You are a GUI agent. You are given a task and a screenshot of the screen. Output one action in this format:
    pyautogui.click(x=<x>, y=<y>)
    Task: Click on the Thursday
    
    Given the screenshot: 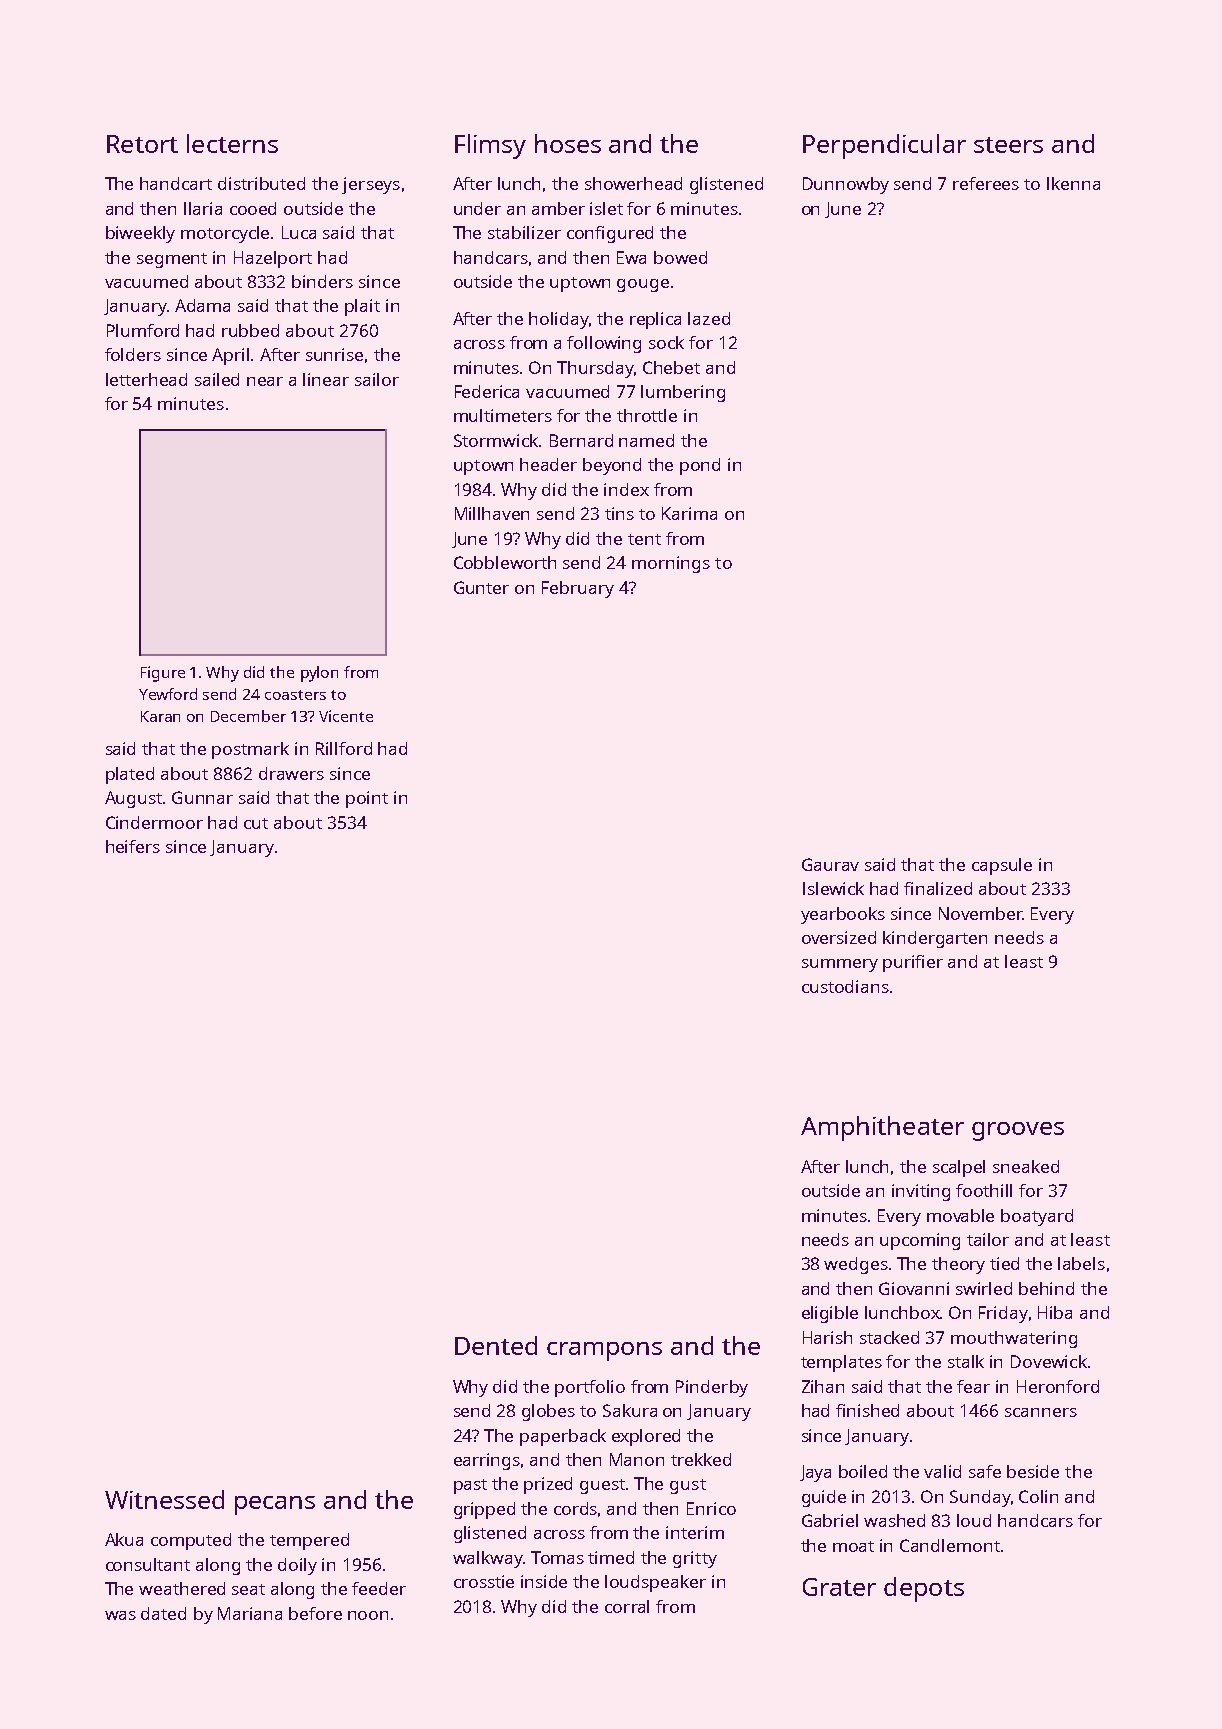 What is the action you would take?
    pyautogui.click(x=595, y=369)
